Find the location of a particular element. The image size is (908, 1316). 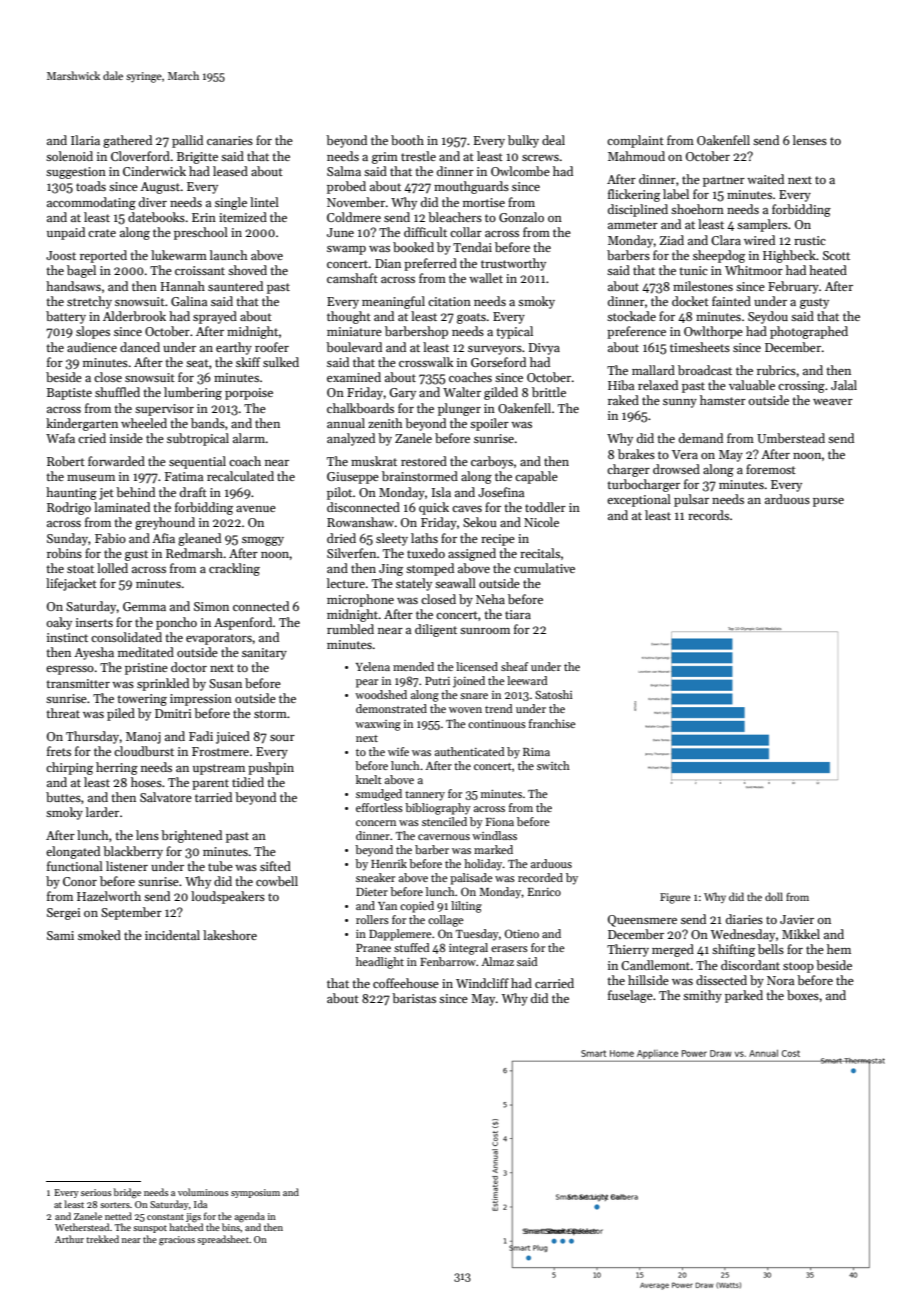

integral is located at coordinates (468, 949).
